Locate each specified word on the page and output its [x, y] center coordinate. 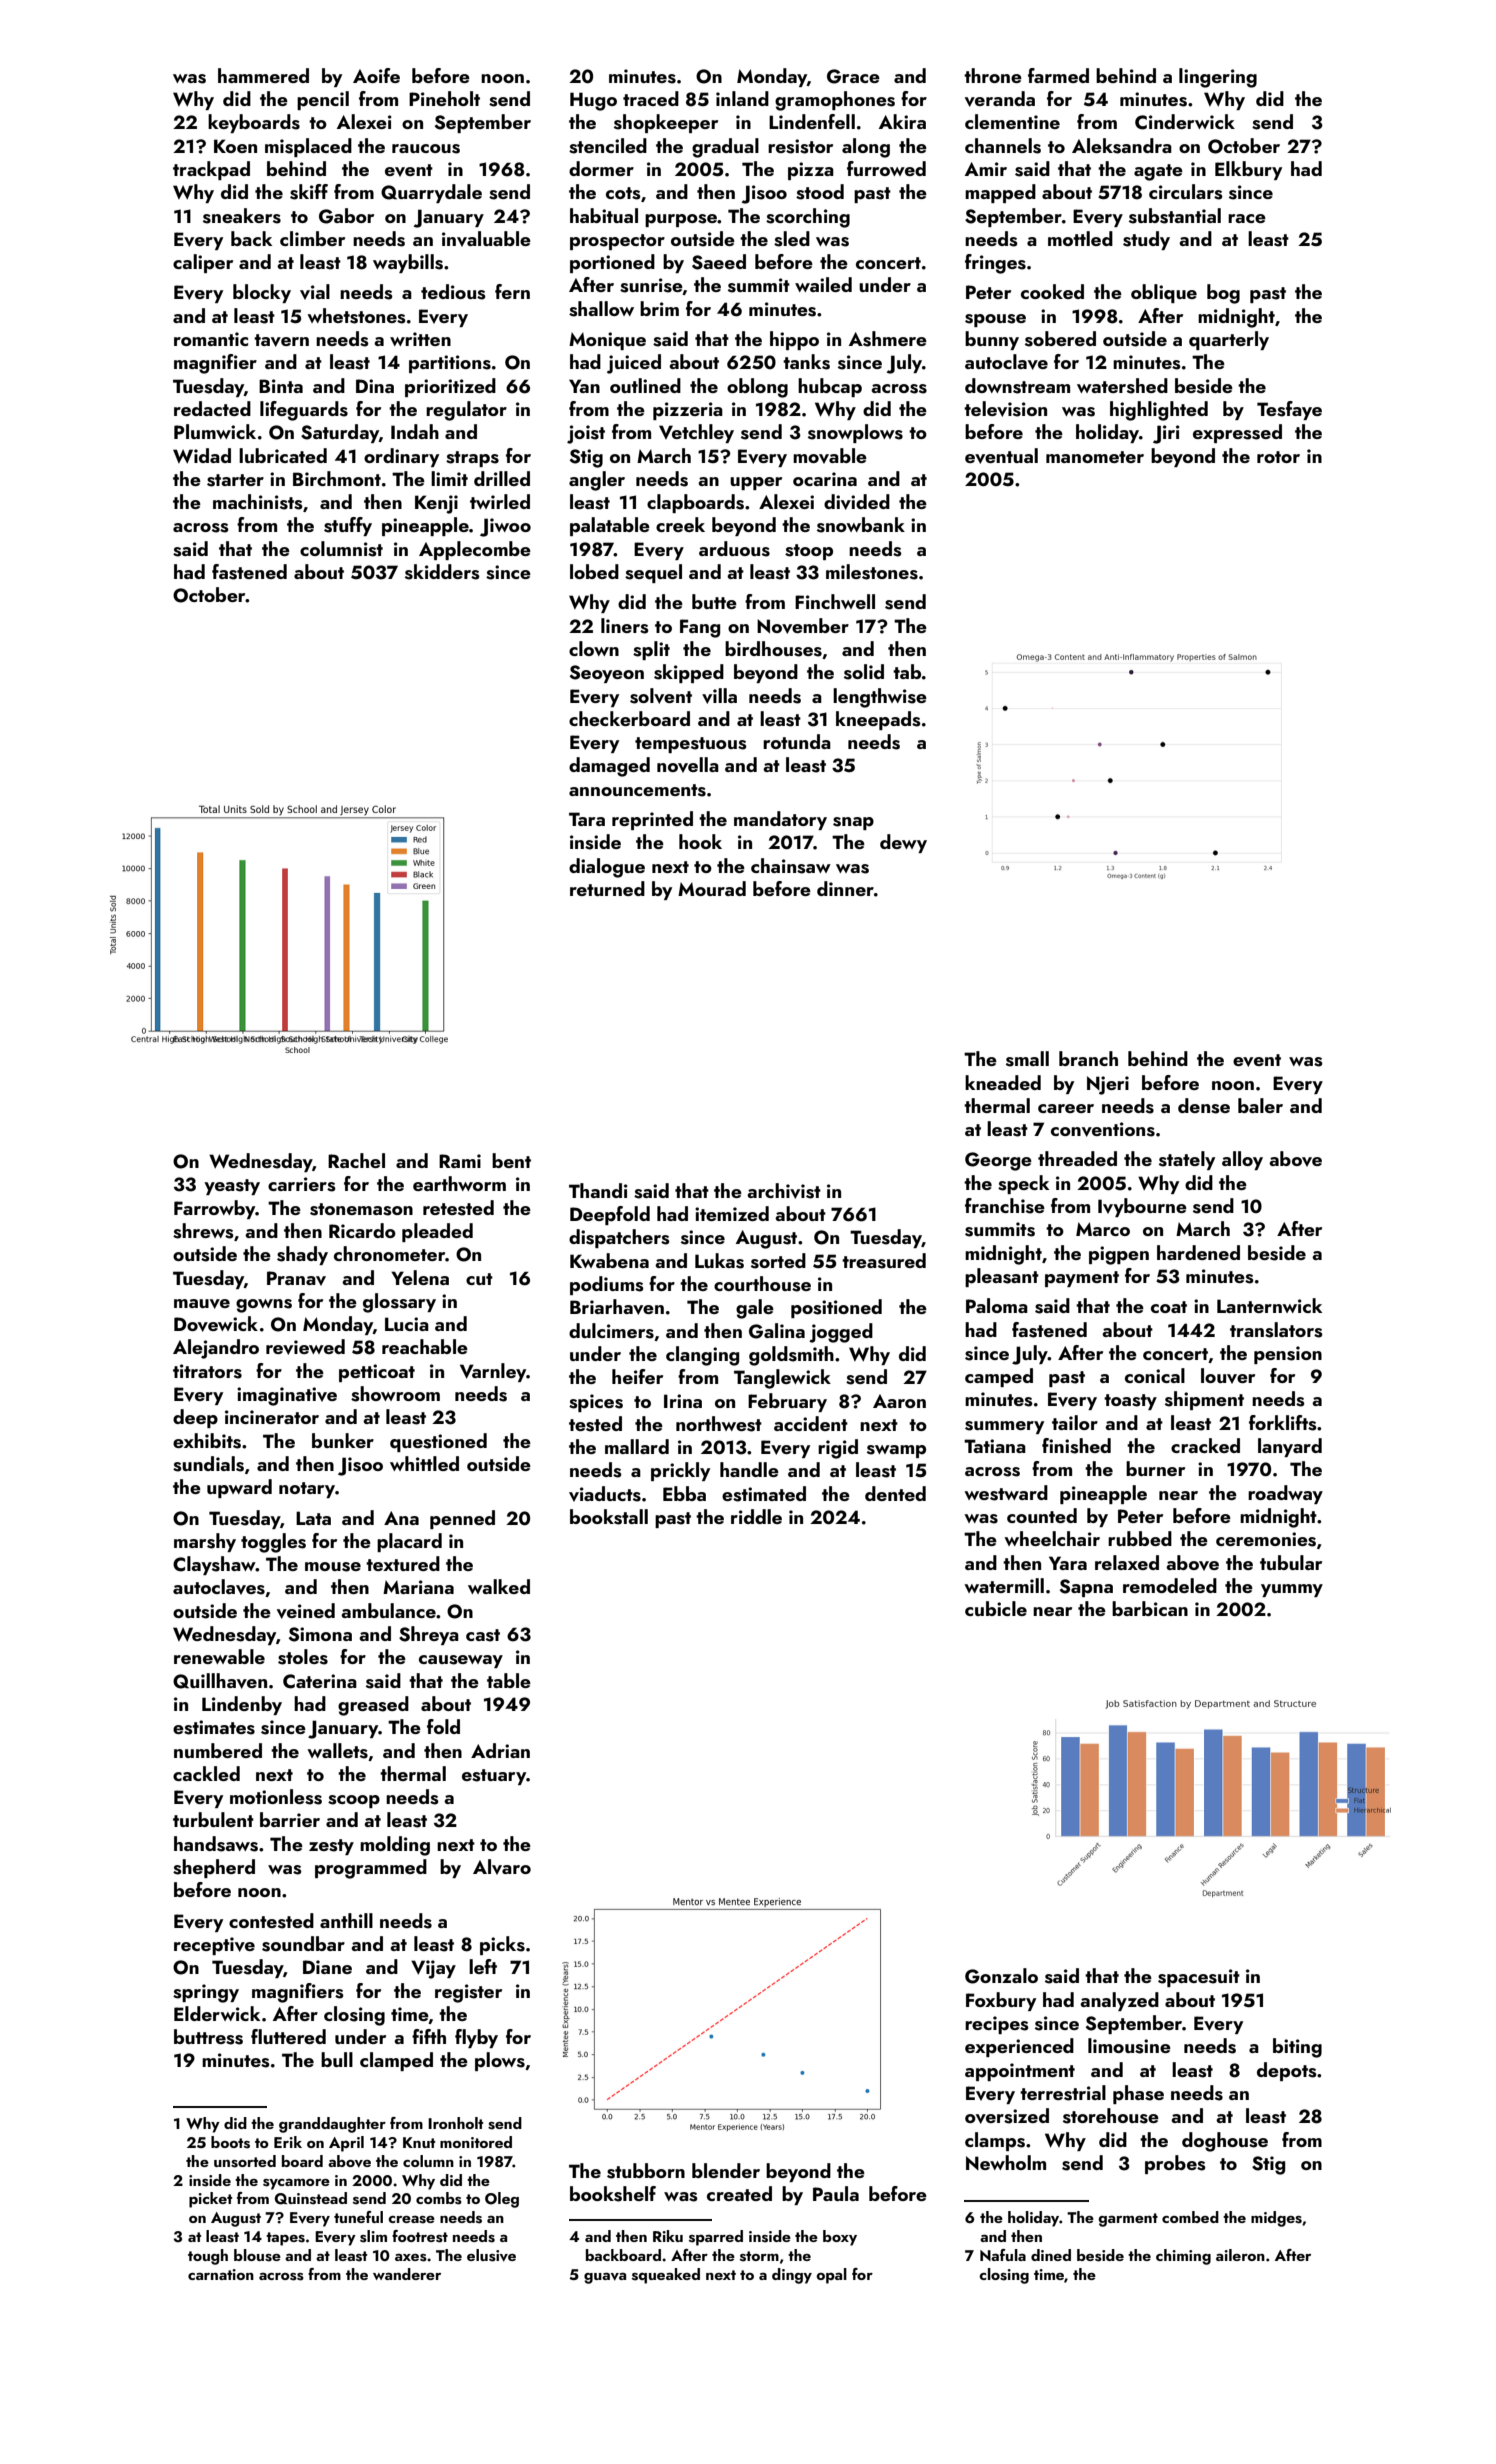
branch [1088, 1058]
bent [511, 1160]
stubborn [646, 2171]
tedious [453, 292]
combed [1190, 2217]
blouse [257, 2255]
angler [597, 481]
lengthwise [880, 698]
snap [853, 823]
